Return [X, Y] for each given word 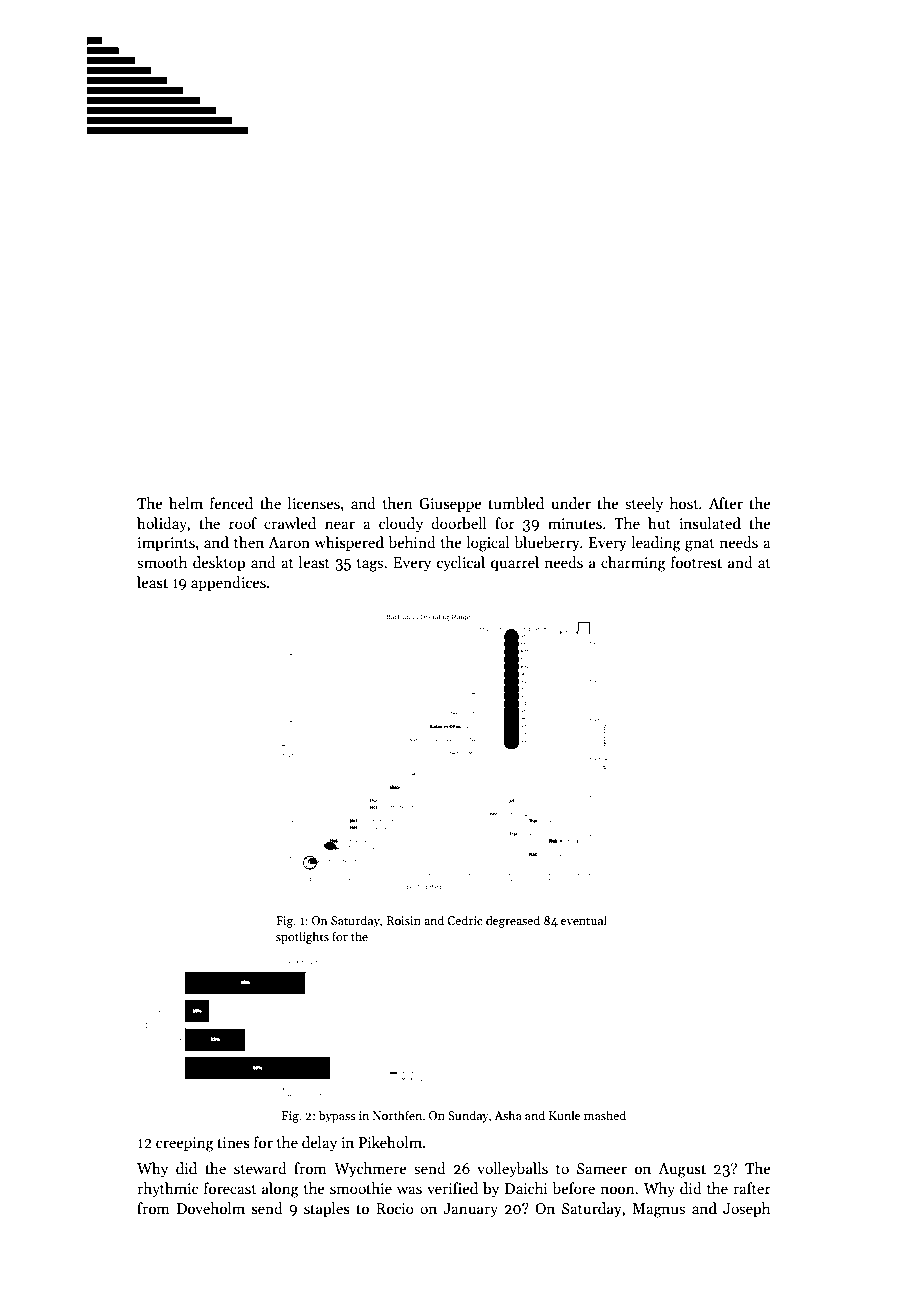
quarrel [515, 563]
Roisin [403, 920]
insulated [710, 523]
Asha [508, 1115]
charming [633, 564]
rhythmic [168, 1189]
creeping [185, 1144]
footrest [696, 562]
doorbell [459, 523]
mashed [605, 1115]
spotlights [302, 937]
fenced [231, 503]
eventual [584, 920]
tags [370, 565]
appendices [228, 583]
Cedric [465, 920]
